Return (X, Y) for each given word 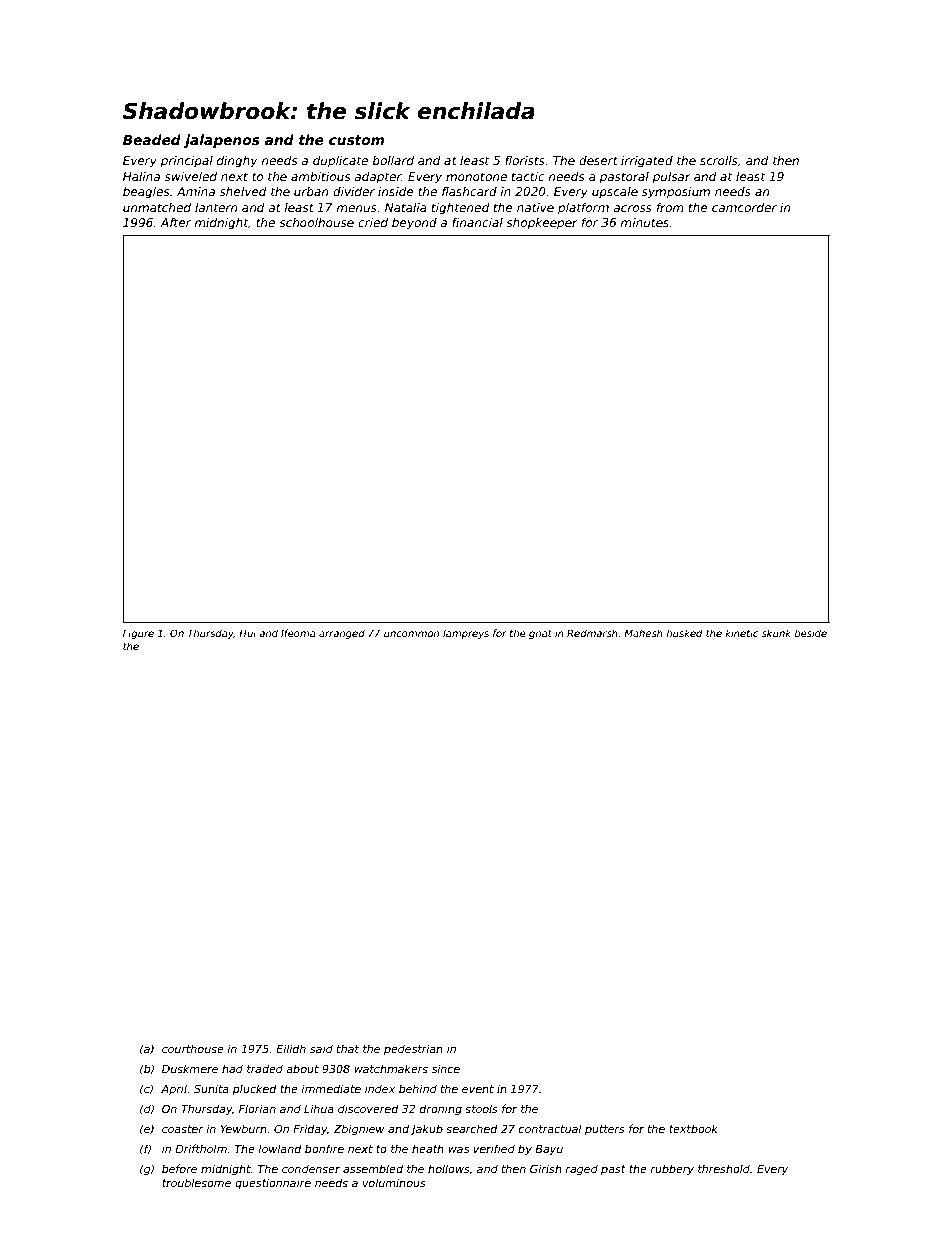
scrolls (719, 160)
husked (684, 633)
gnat (540, 634)
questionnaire (273, 1183)
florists (525, 160)
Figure (138, 634)
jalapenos (221, 141)
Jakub (426, 1129)
